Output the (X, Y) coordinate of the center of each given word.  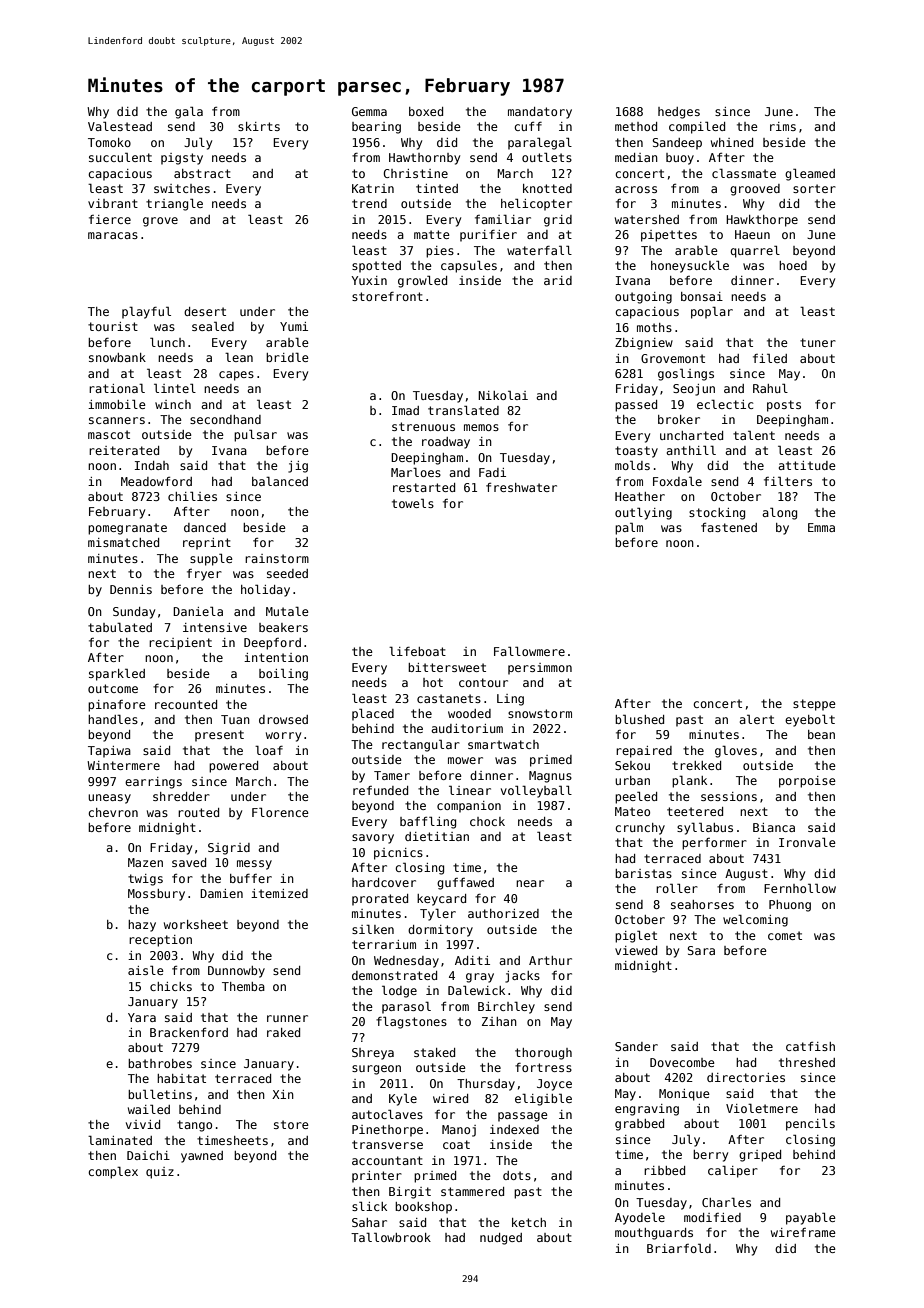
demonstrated (394, 975)
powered (233, 767)
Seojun (694, 390)
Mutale (287, 611)
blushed (639, 719)
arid (558, 280)
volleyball (536, 791)
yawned (202, 1157)
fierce (110, 219)
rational (117, 388)
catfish (810, 1046)
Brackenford (189, 1032)
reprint (207, 544)
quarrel (755, 251)
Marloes (416, 472)
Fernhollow (800, 888)
